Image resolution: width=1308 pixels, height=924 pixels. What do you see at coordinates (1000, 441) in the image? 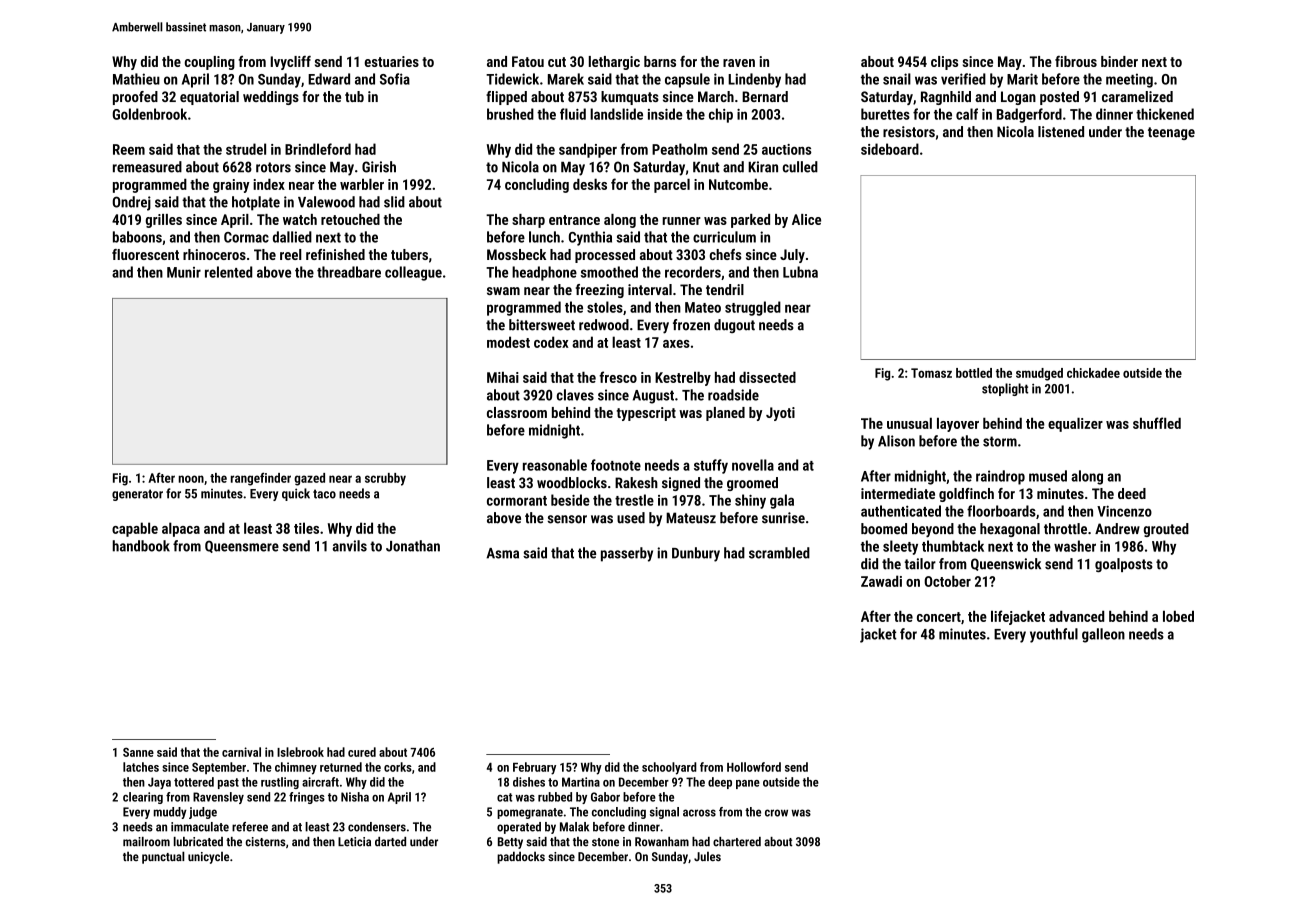
I see `storm` at bounding box center [1000, 441].
